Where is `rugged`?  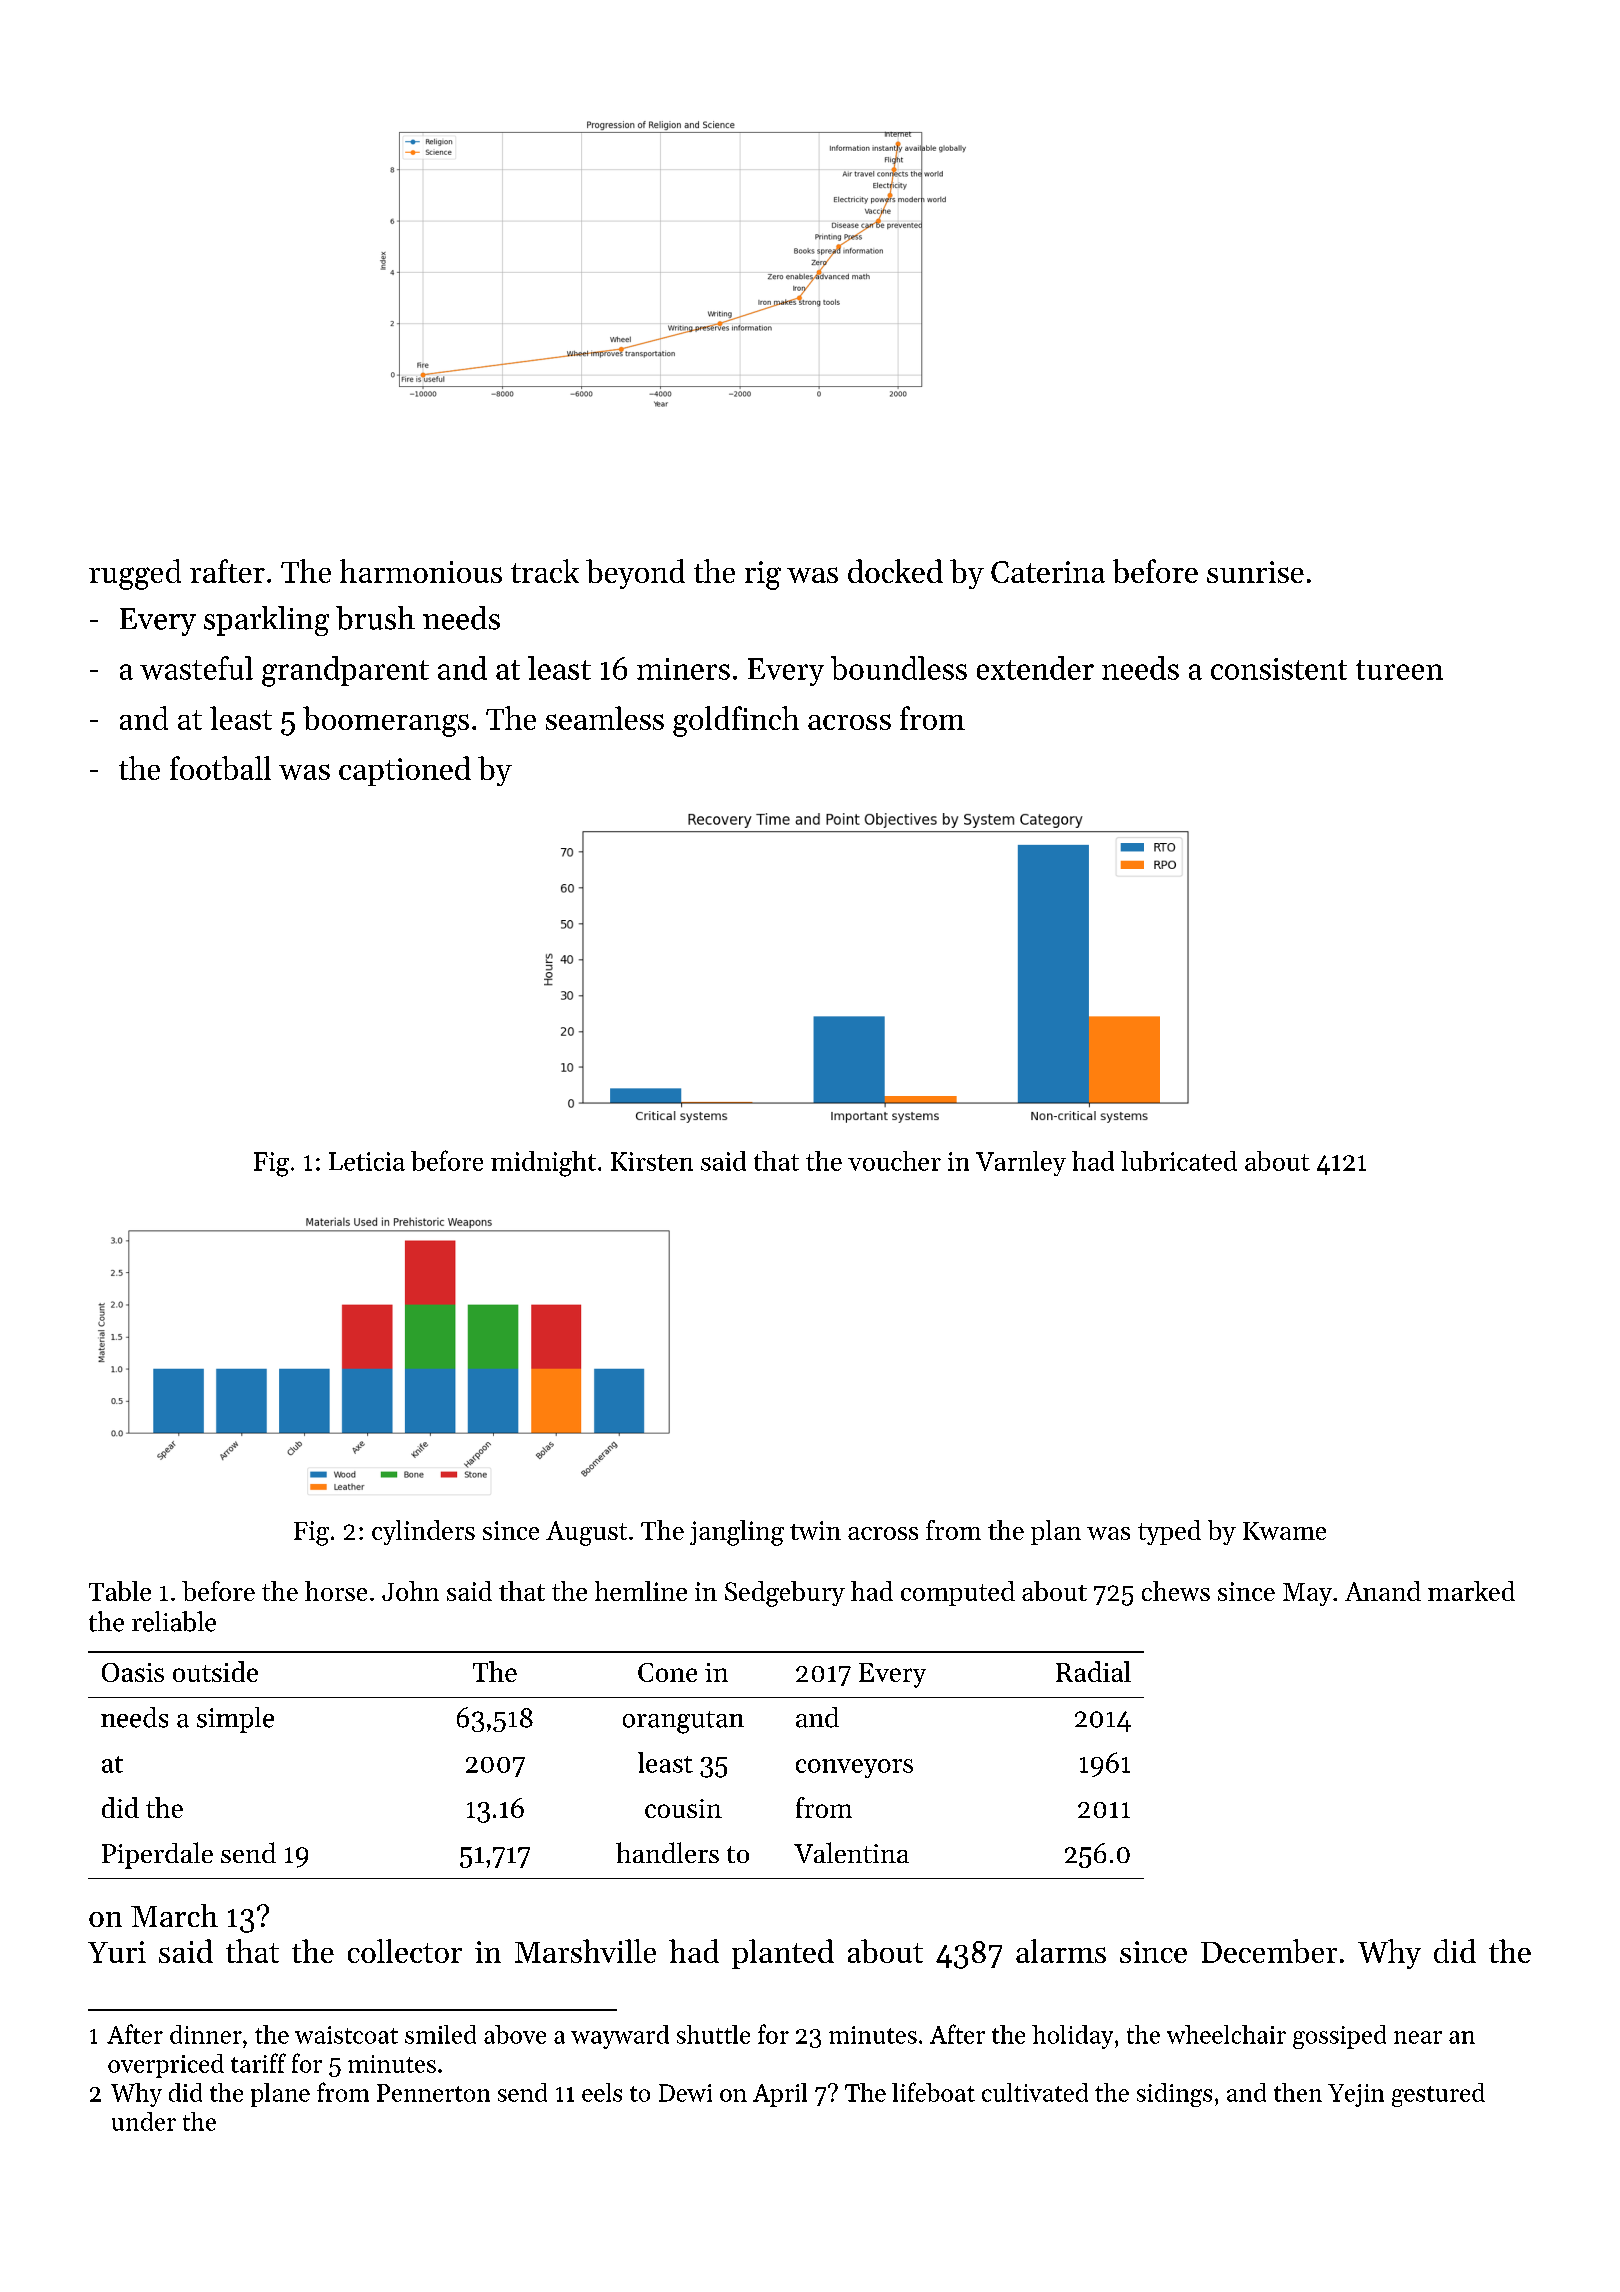 rugged is located at coordinates (135, 574).
